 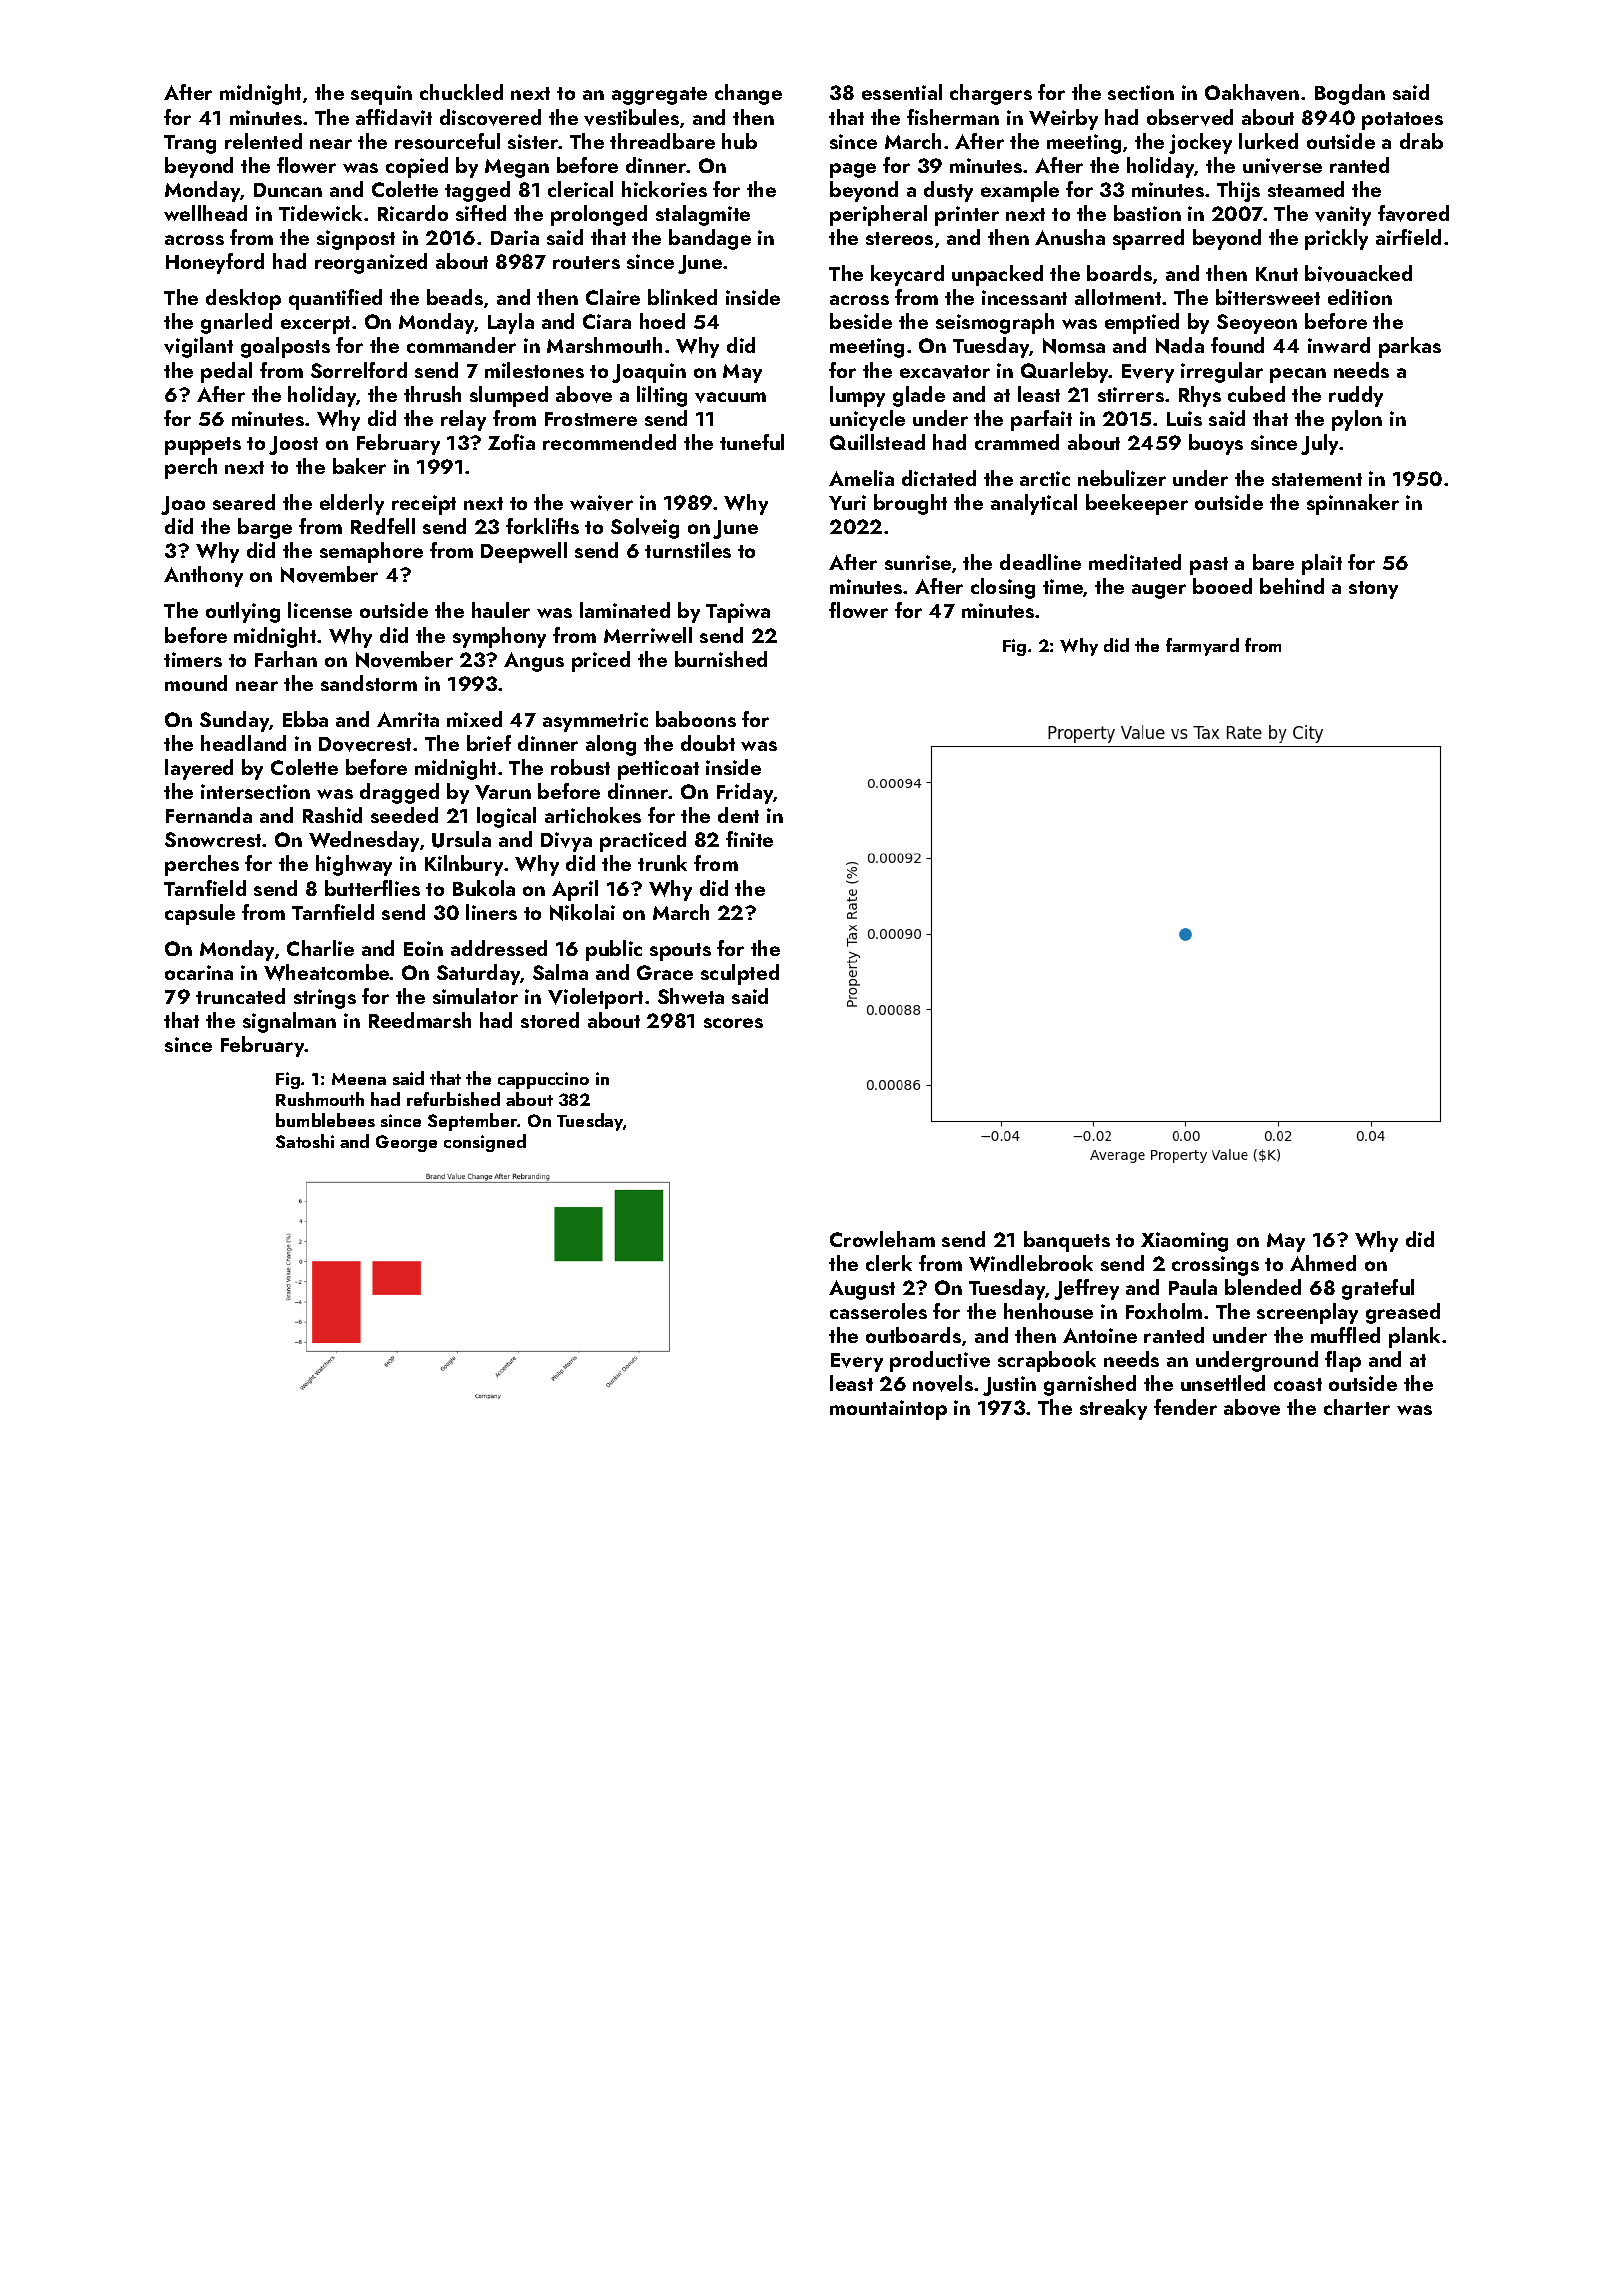 What do you see at coordinates (1358, 273) in the screenshot?
I see `bivouacked` at bounding box center [1358, 273].
